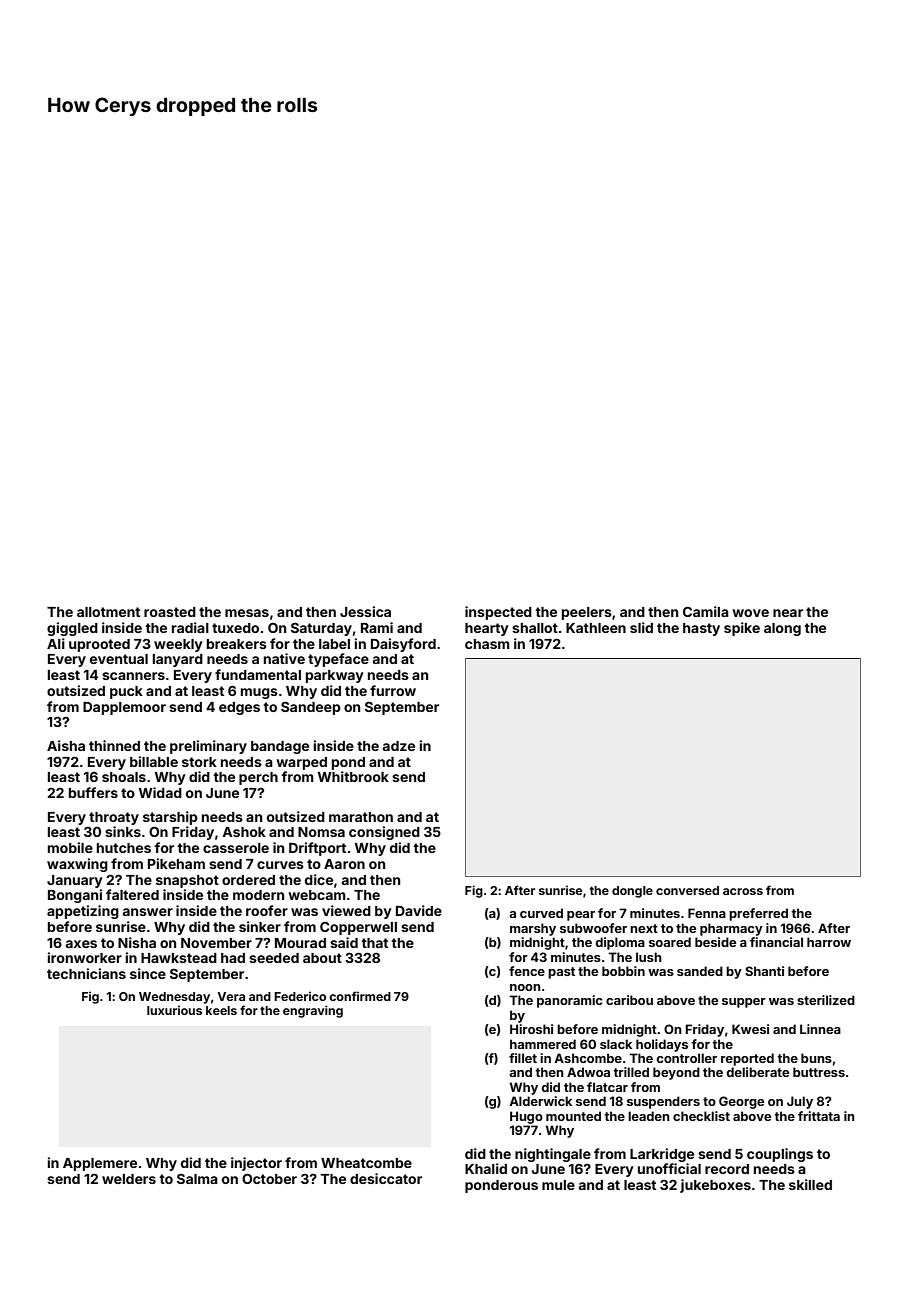 The width and height of the image is (908, 1316). Describe the element at coordinates (258, 778) in the image. I see `perch` at that location.
